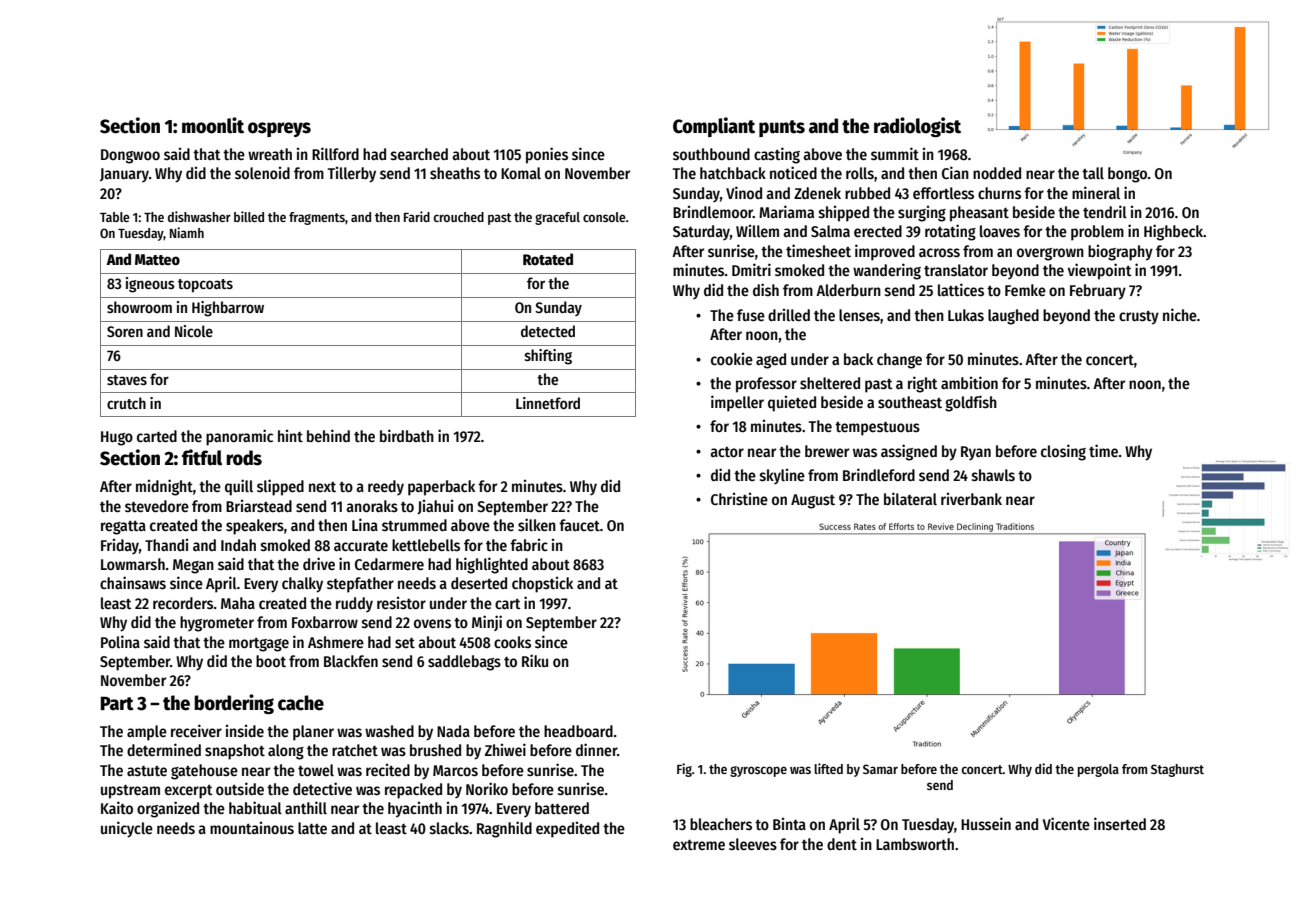 The image size is (1308, 924). What do you see at coordinates (125, 331) in the image?
I see `Soren` at bounding box center [125, 331].
